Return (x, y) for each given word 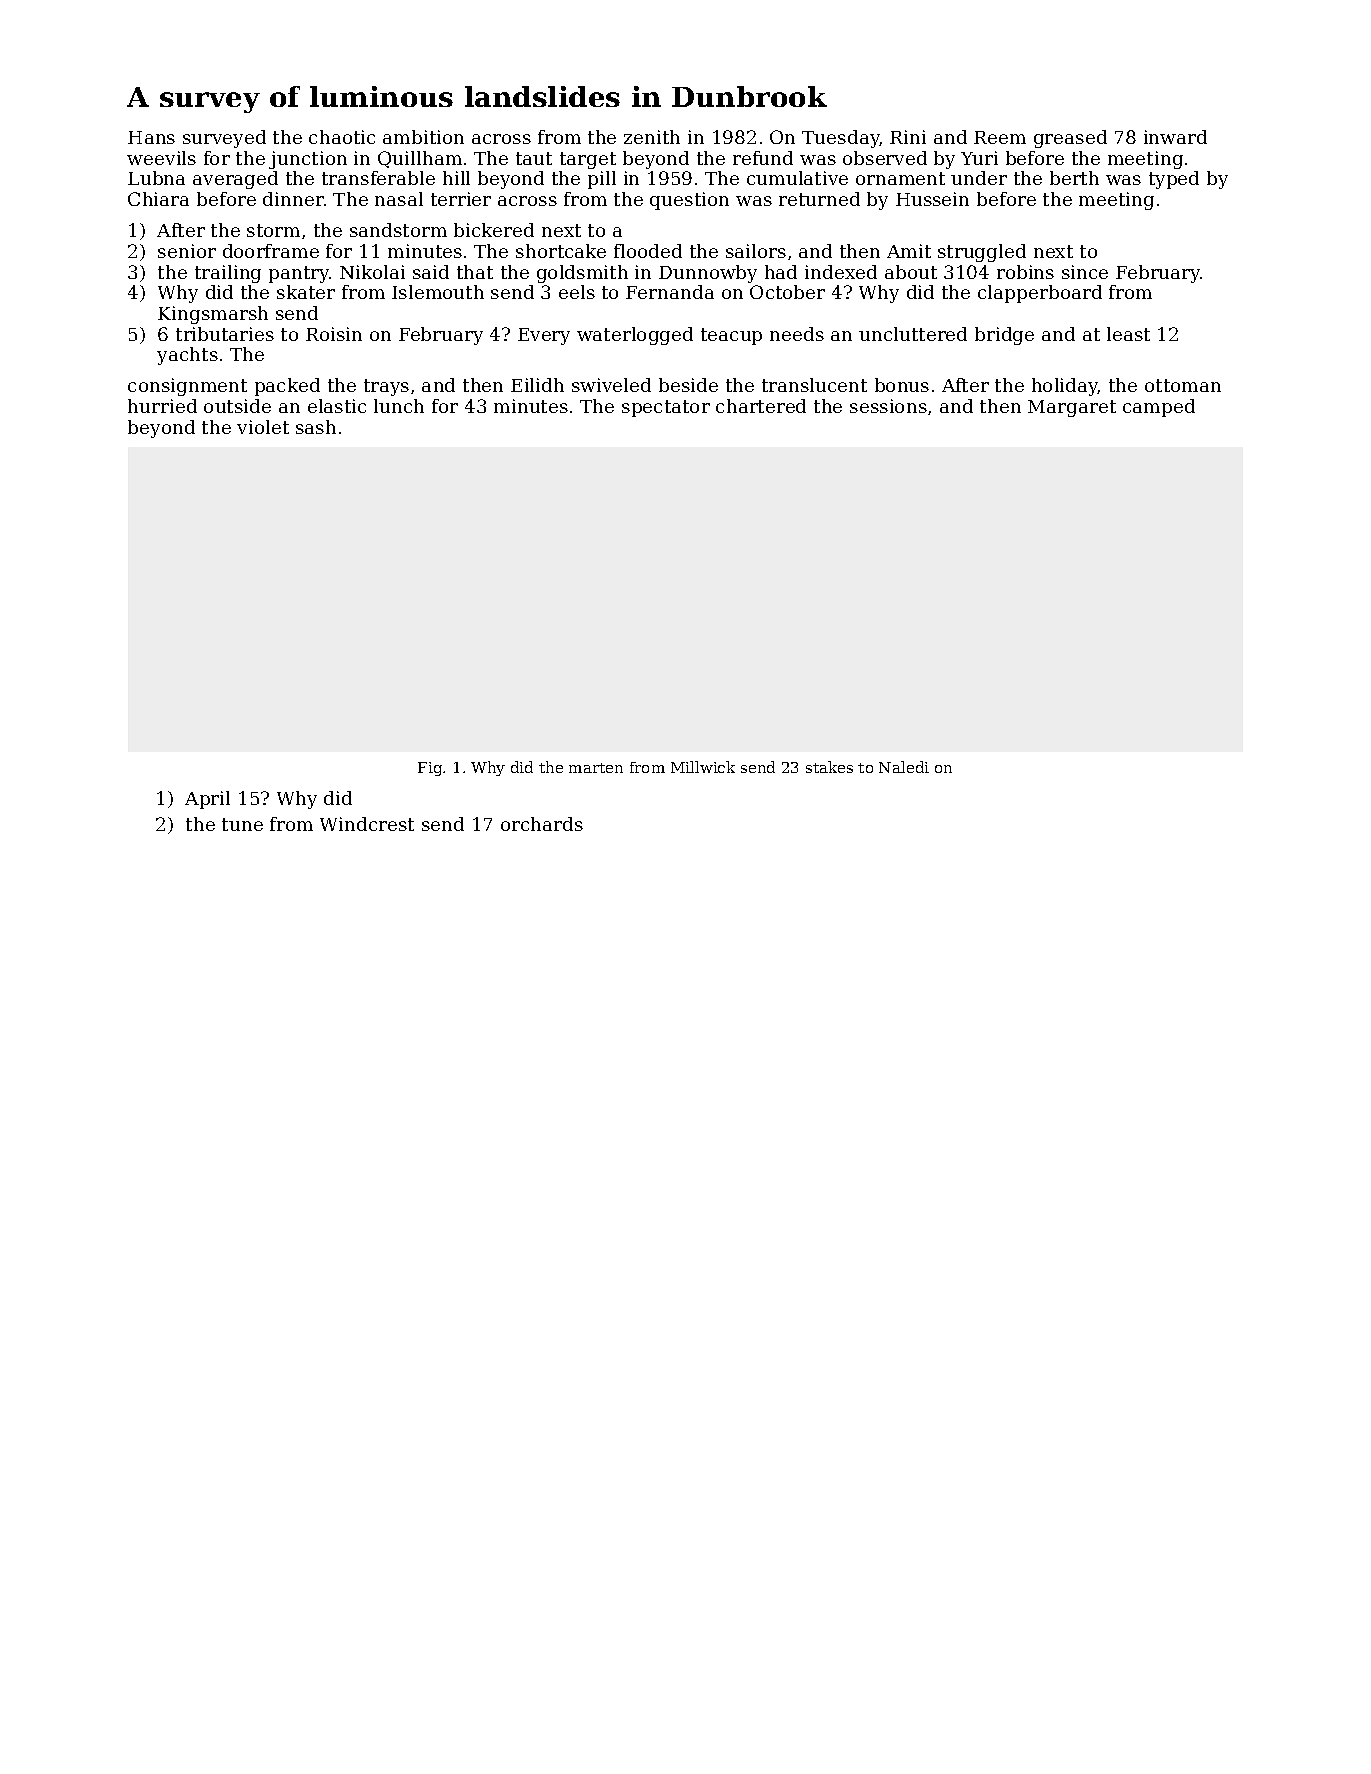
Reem (1000, 137)
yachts (187, 356)
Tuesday (841, 139)
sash (316, 427)
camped (1159, 408)
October (787, 292)
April (207, 800)
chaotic (342, 137)
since (1085, 272)
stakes (829, 767)
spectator (666, 408)
